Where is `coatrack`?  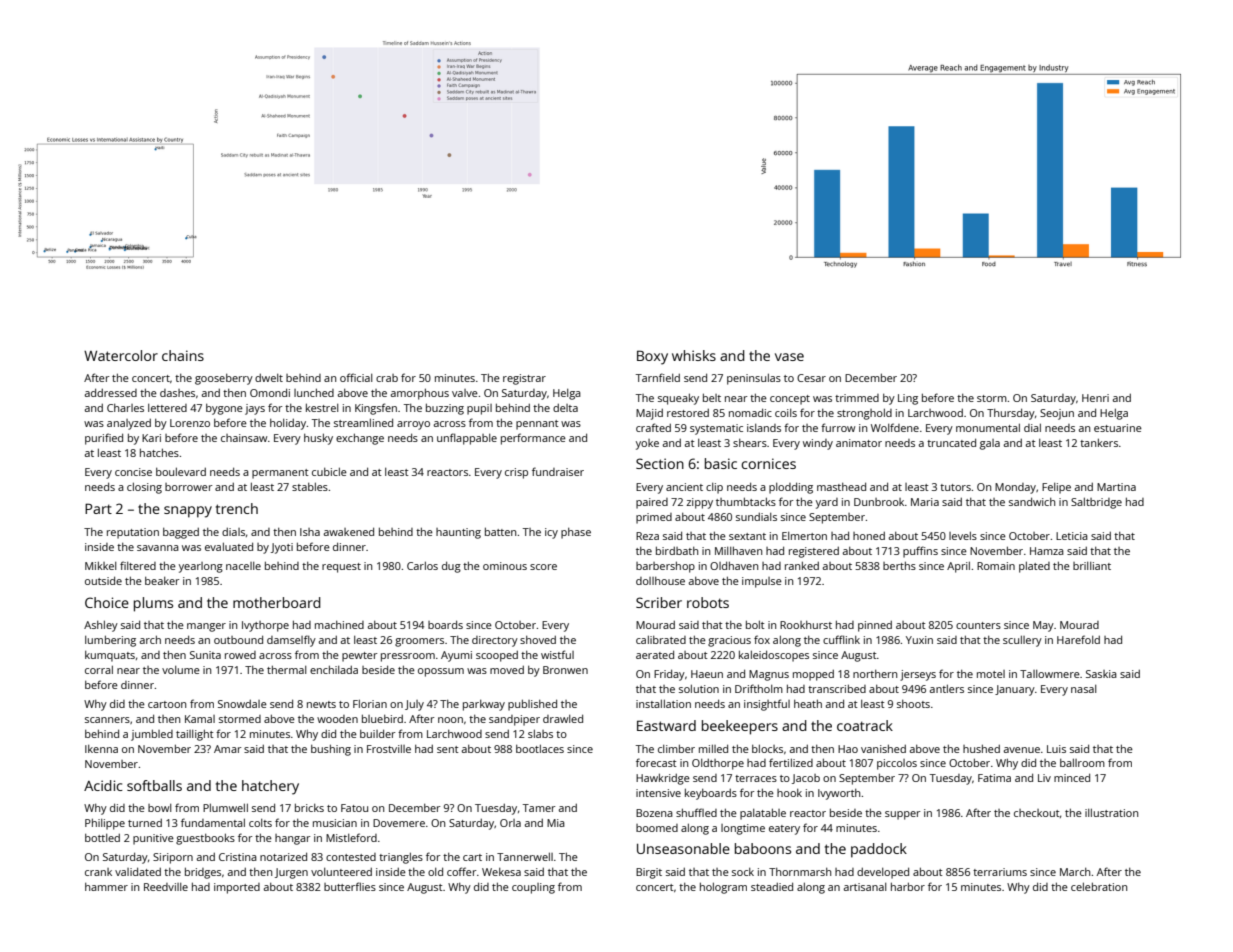 coatrack is located at coordinates (865, 725).
